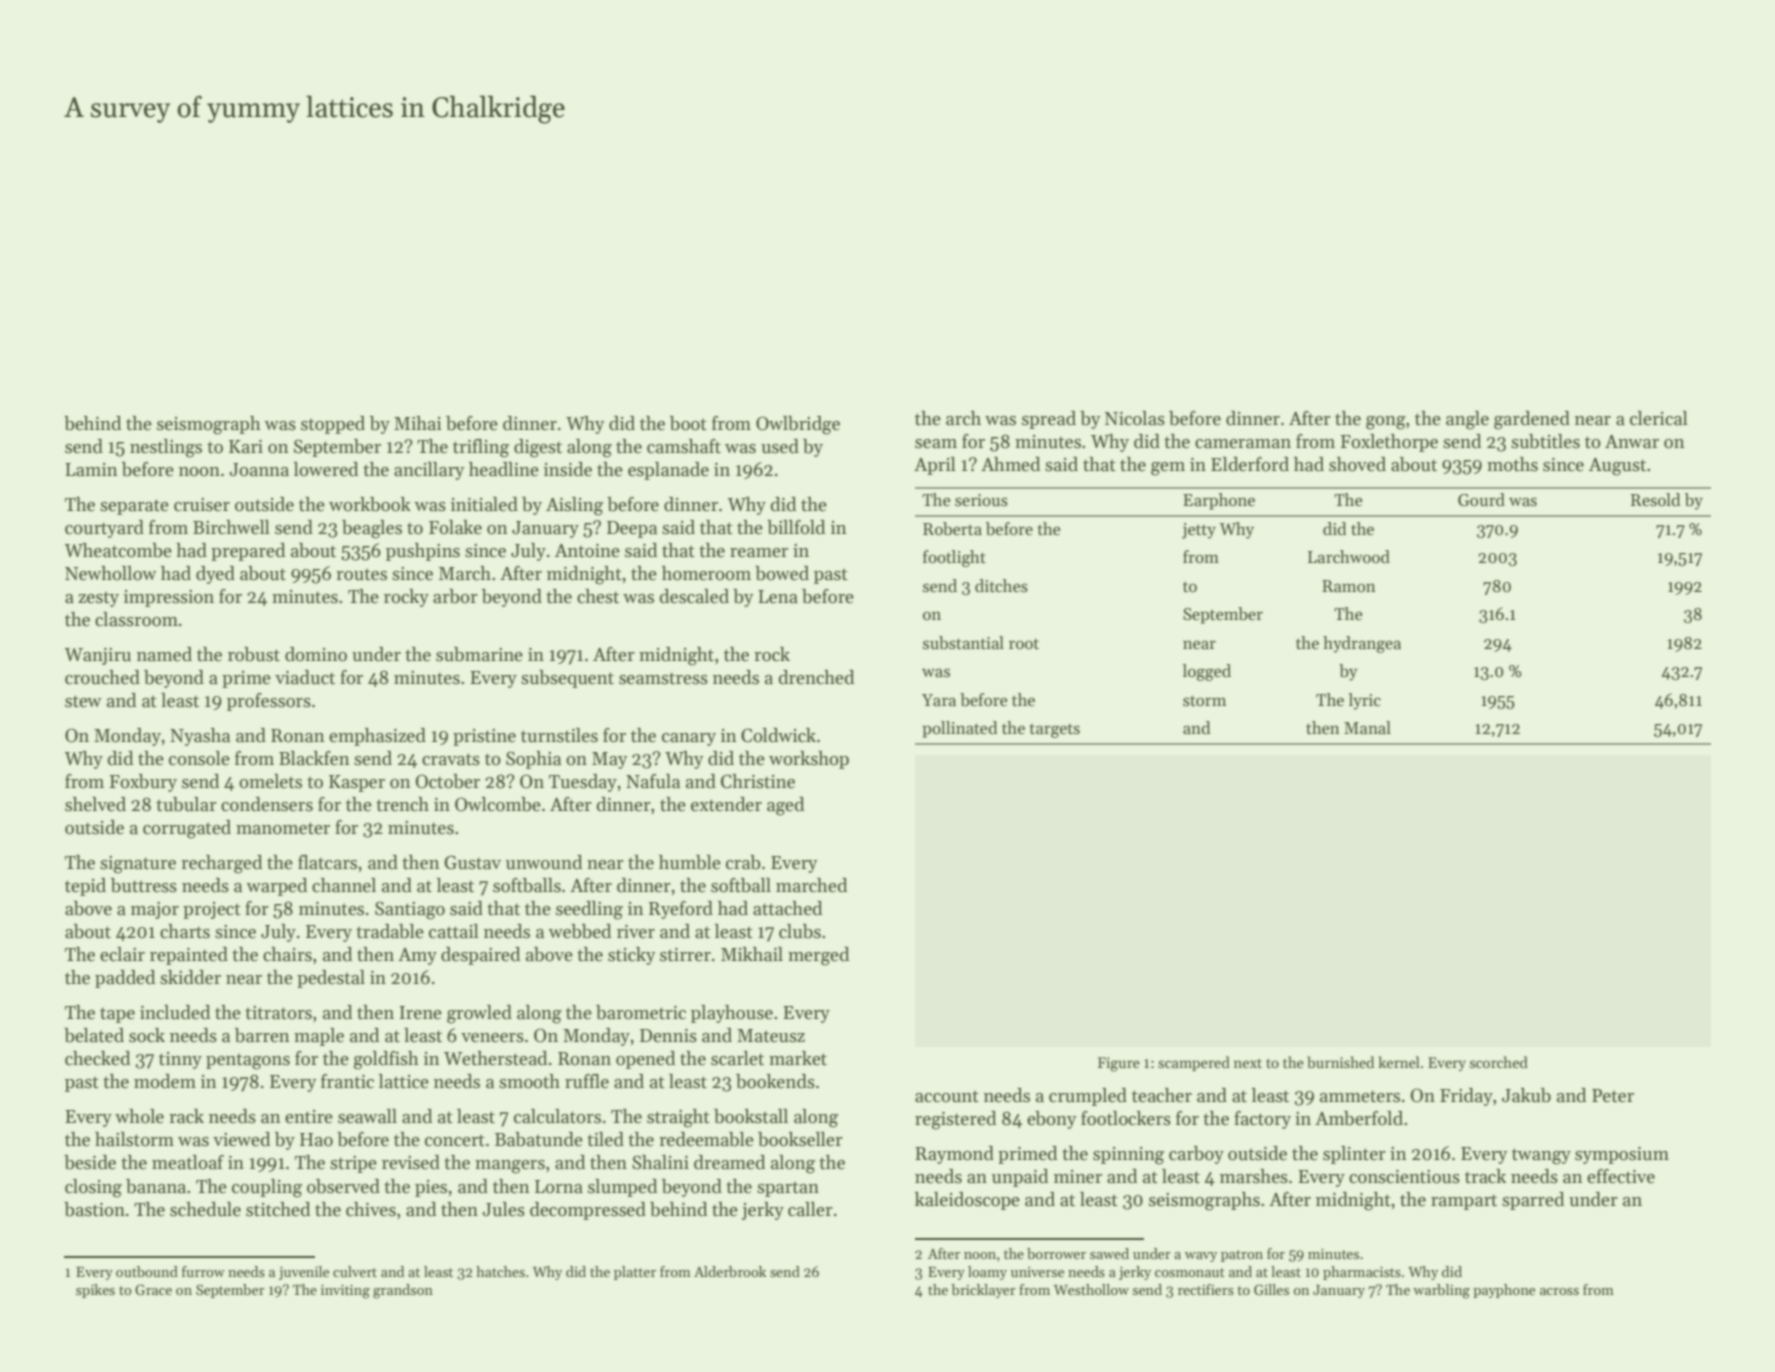  I want to click on spikes, so click(95, 1291).
